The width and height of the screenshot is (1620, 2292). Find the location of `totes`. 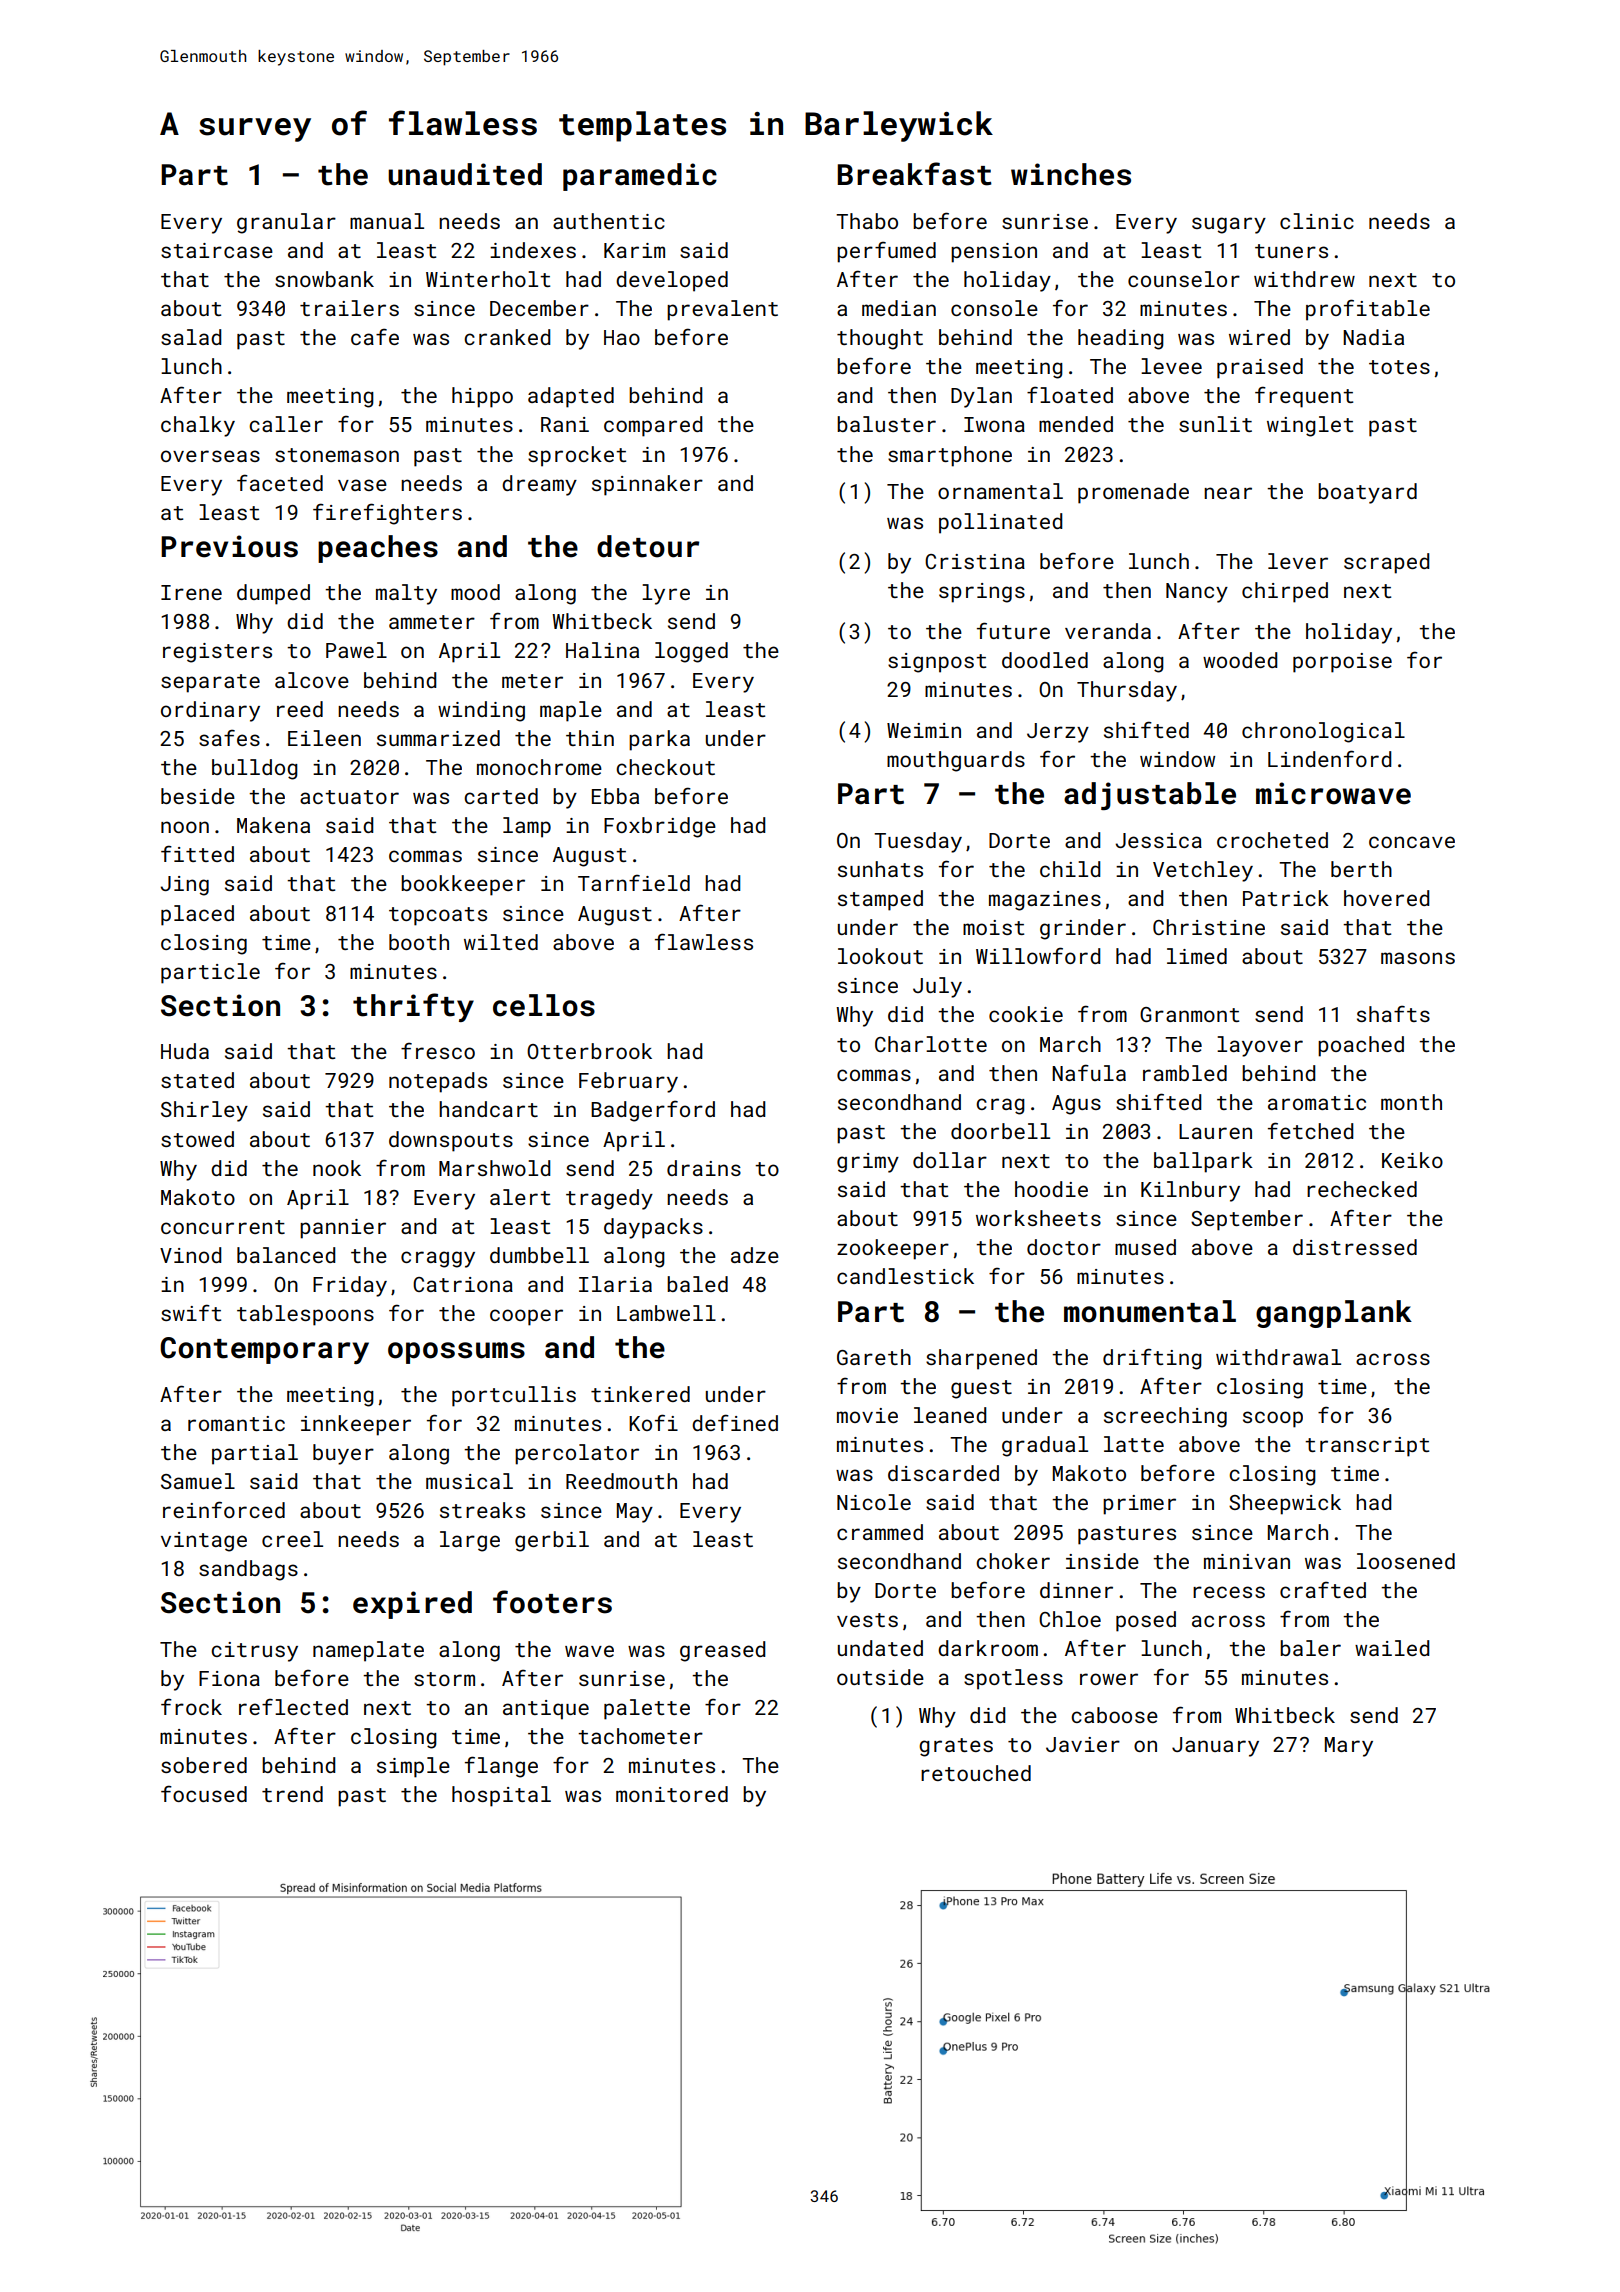

totes is located at coordinates (1399, 367).
